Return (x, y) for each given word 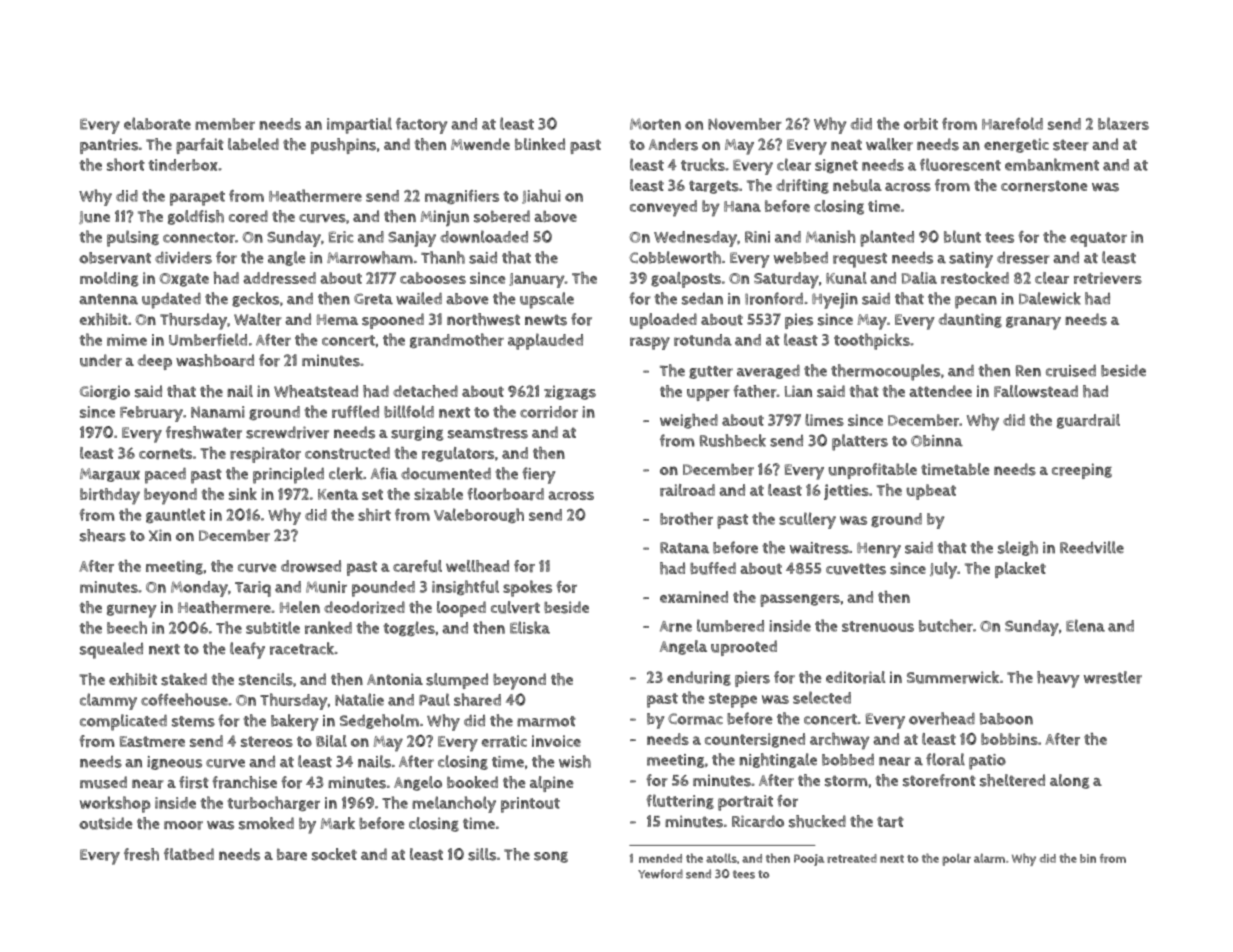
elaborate (157, 123)
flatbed (189, 854)
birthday (110, 496)
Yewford (660, 874)
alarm (989, 858)
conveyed (663, 208)
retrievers (1108, 278)
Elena (1085, 625)
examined (694, 597)
